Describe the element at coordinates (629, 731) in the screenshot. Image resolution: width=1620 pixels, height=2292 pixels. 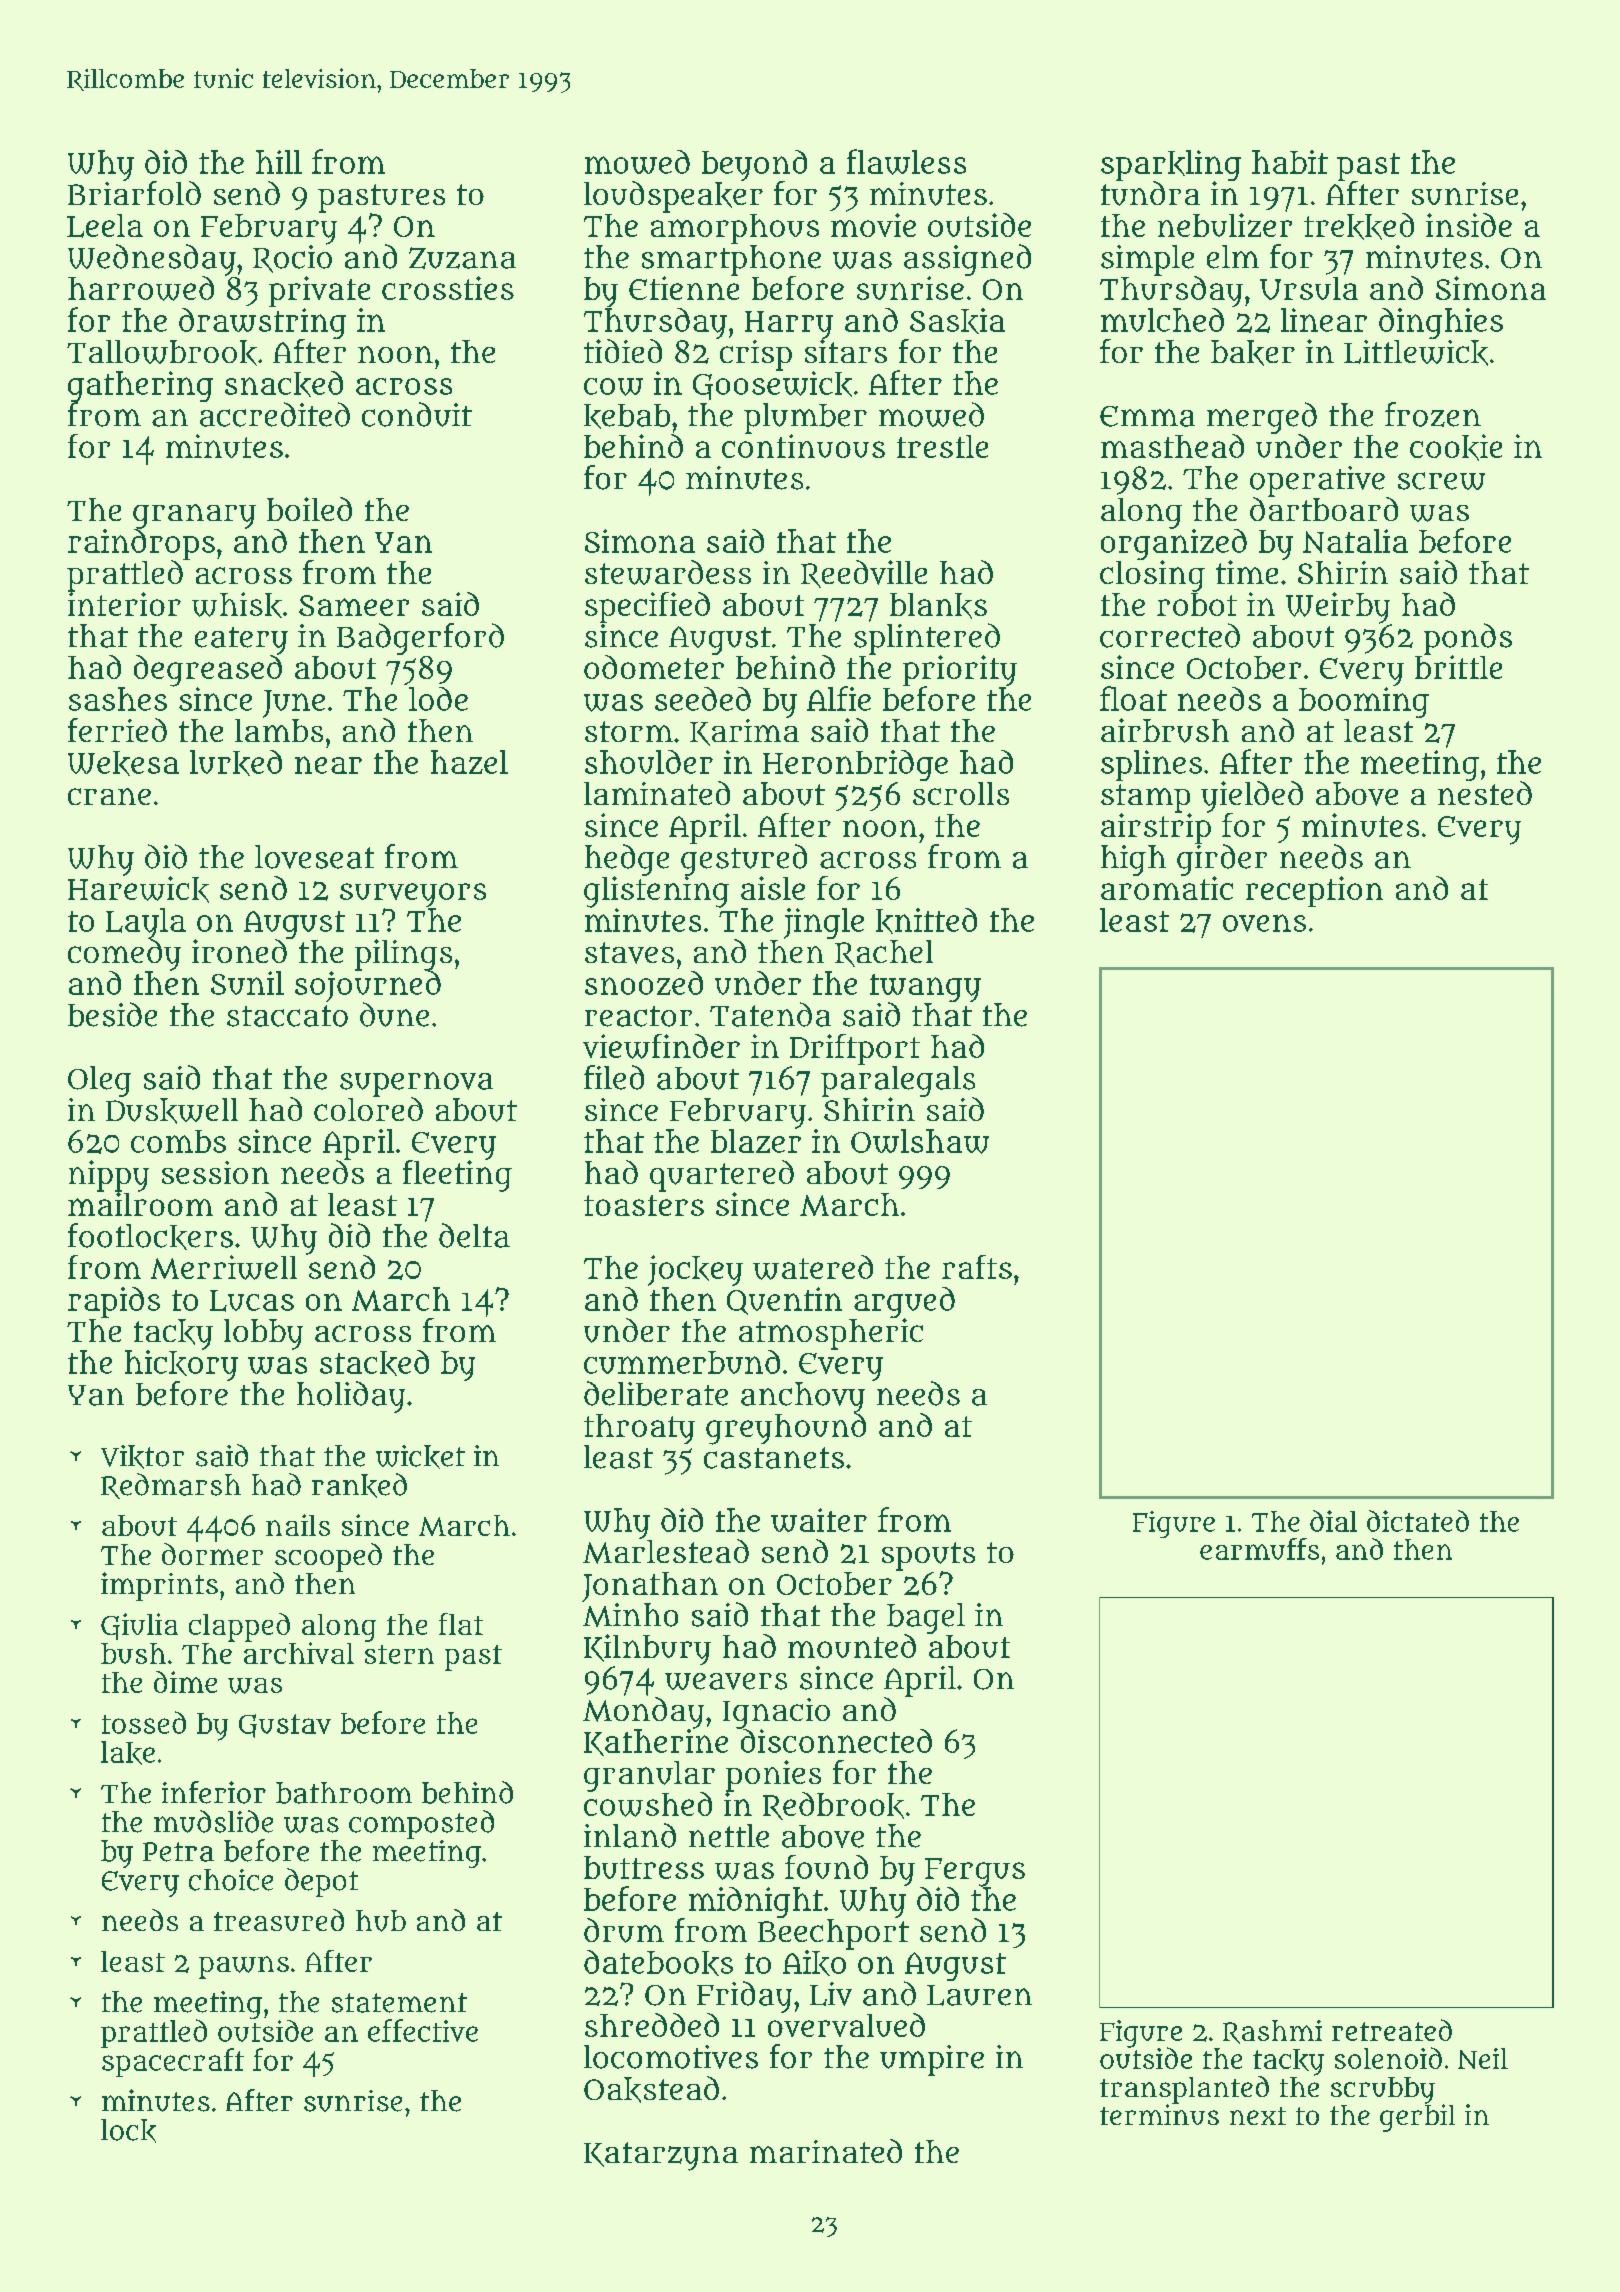
I see `storm` at that location.
